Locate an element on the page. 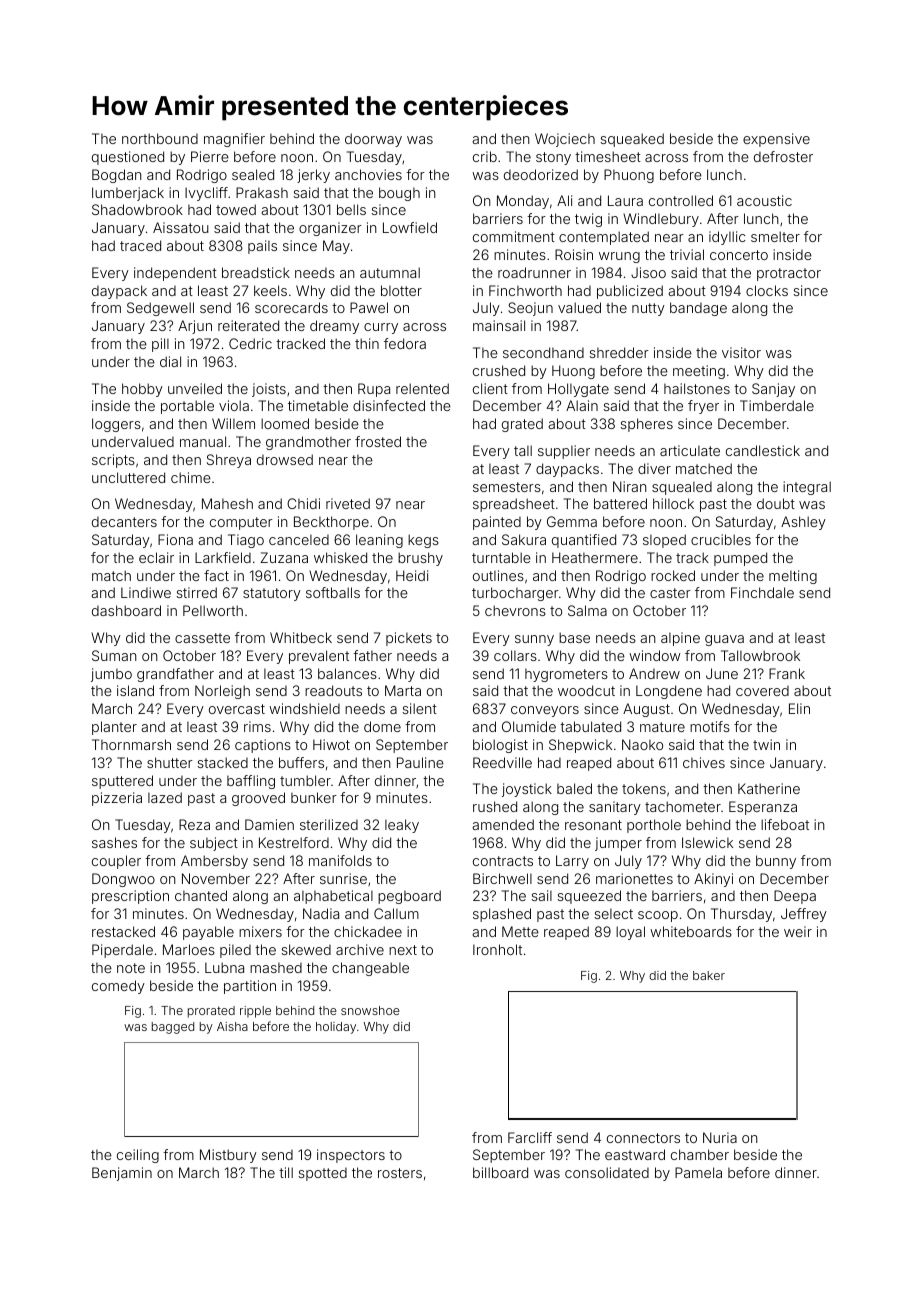 The height and width of the page is (1308, 924). twin is located at coordinates (766, 744).
